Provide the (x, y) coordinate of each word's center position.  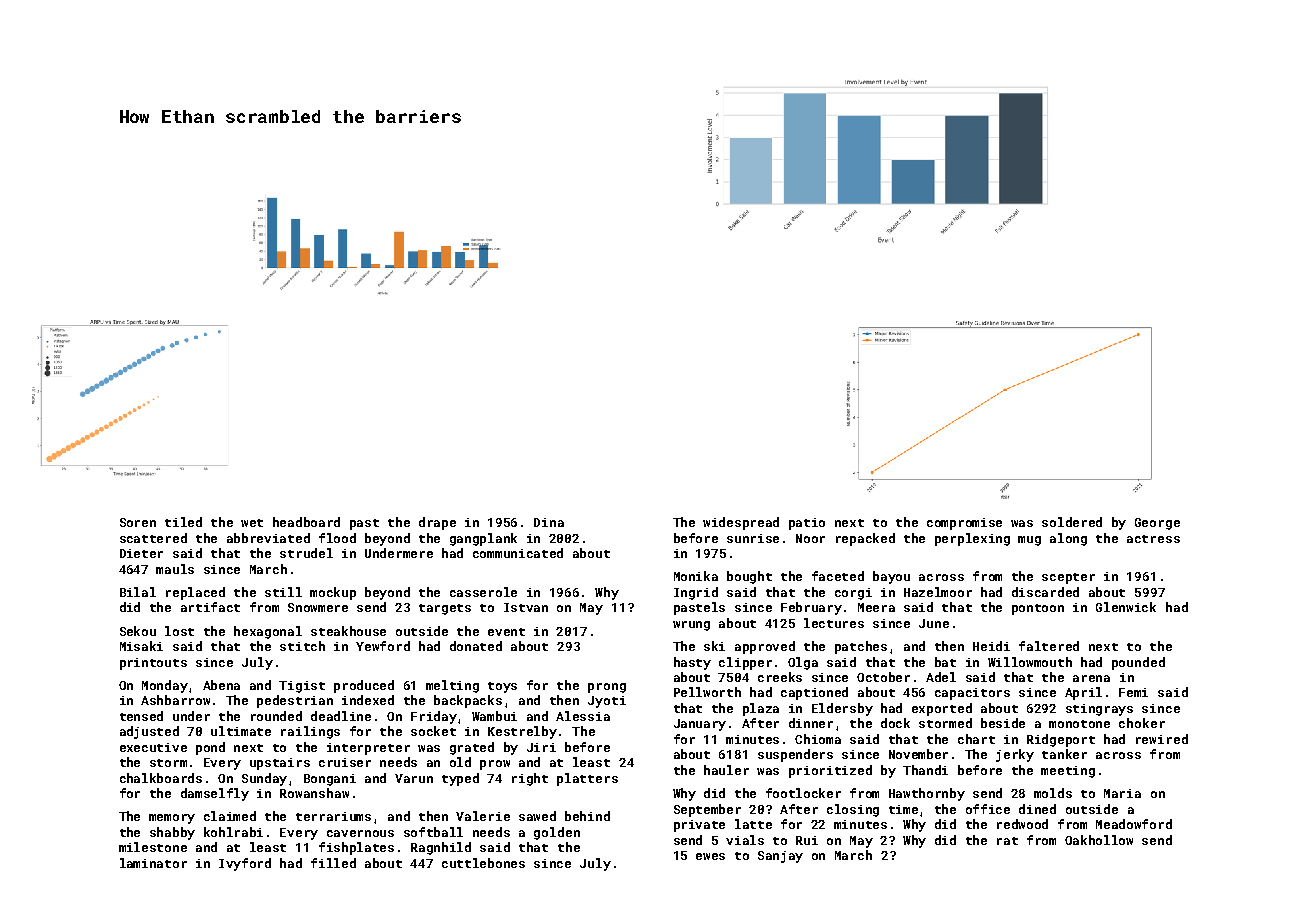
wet (252, 523)
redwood (1022, 824)
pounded (1138, 663)
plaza (761, 709)
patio (807, 524)
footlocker (803, 793)
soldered (1072, 522)
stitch (302, 646)
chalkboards (161, 778)
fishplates (356, 848)
